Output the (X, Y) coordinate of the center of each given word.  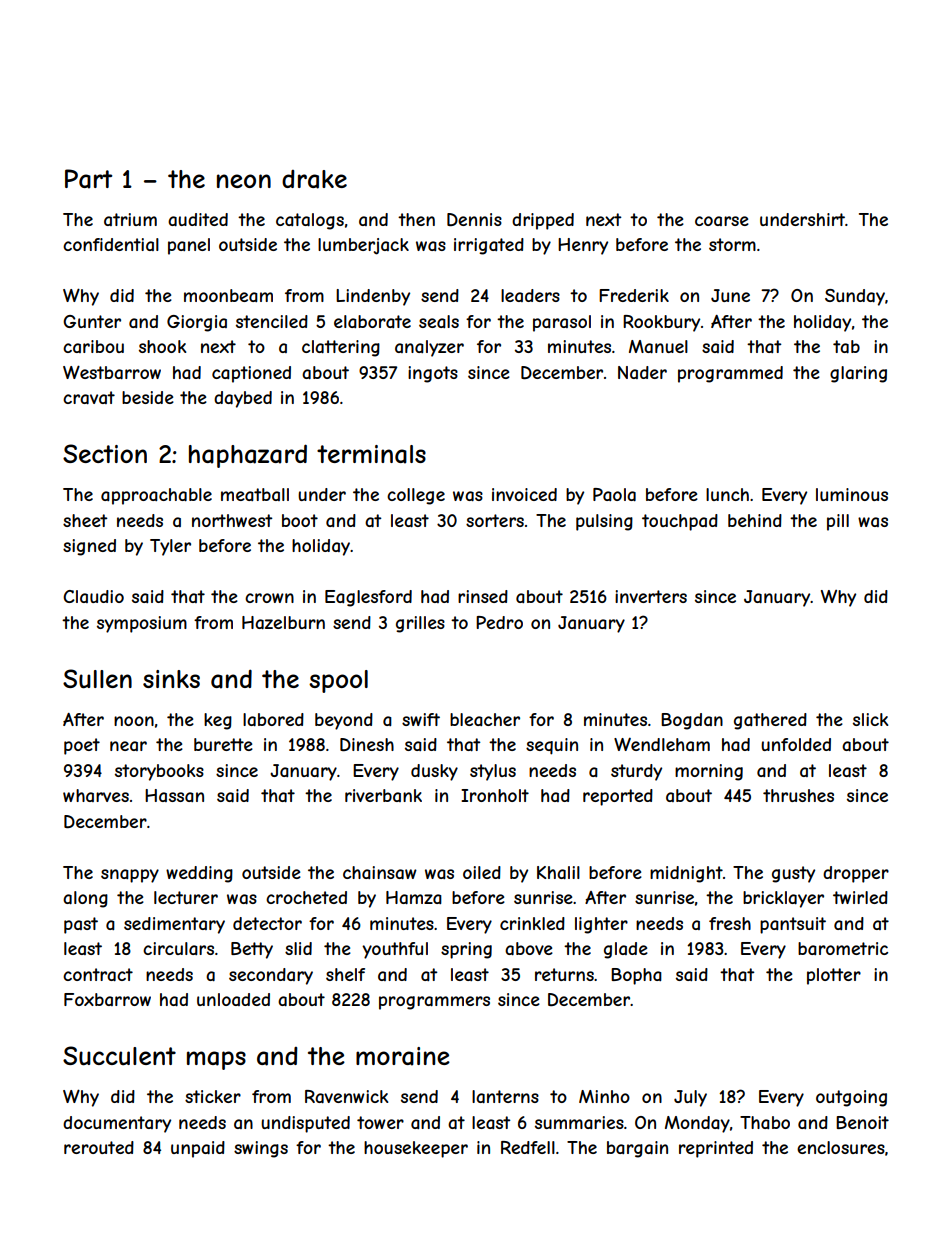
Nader (642, 372)
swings (261, 1149)
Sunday (855, 297)
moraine (403, 1056)
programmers (434, 1003)
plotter (834, 976)
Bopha (636, 976)
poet (82, 746)
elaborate (372, 321)
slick (870, 719)
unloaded (233, 999)
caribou (93, 346)
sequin (552, 746)
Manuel (658, 346)
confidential (111, 244)
